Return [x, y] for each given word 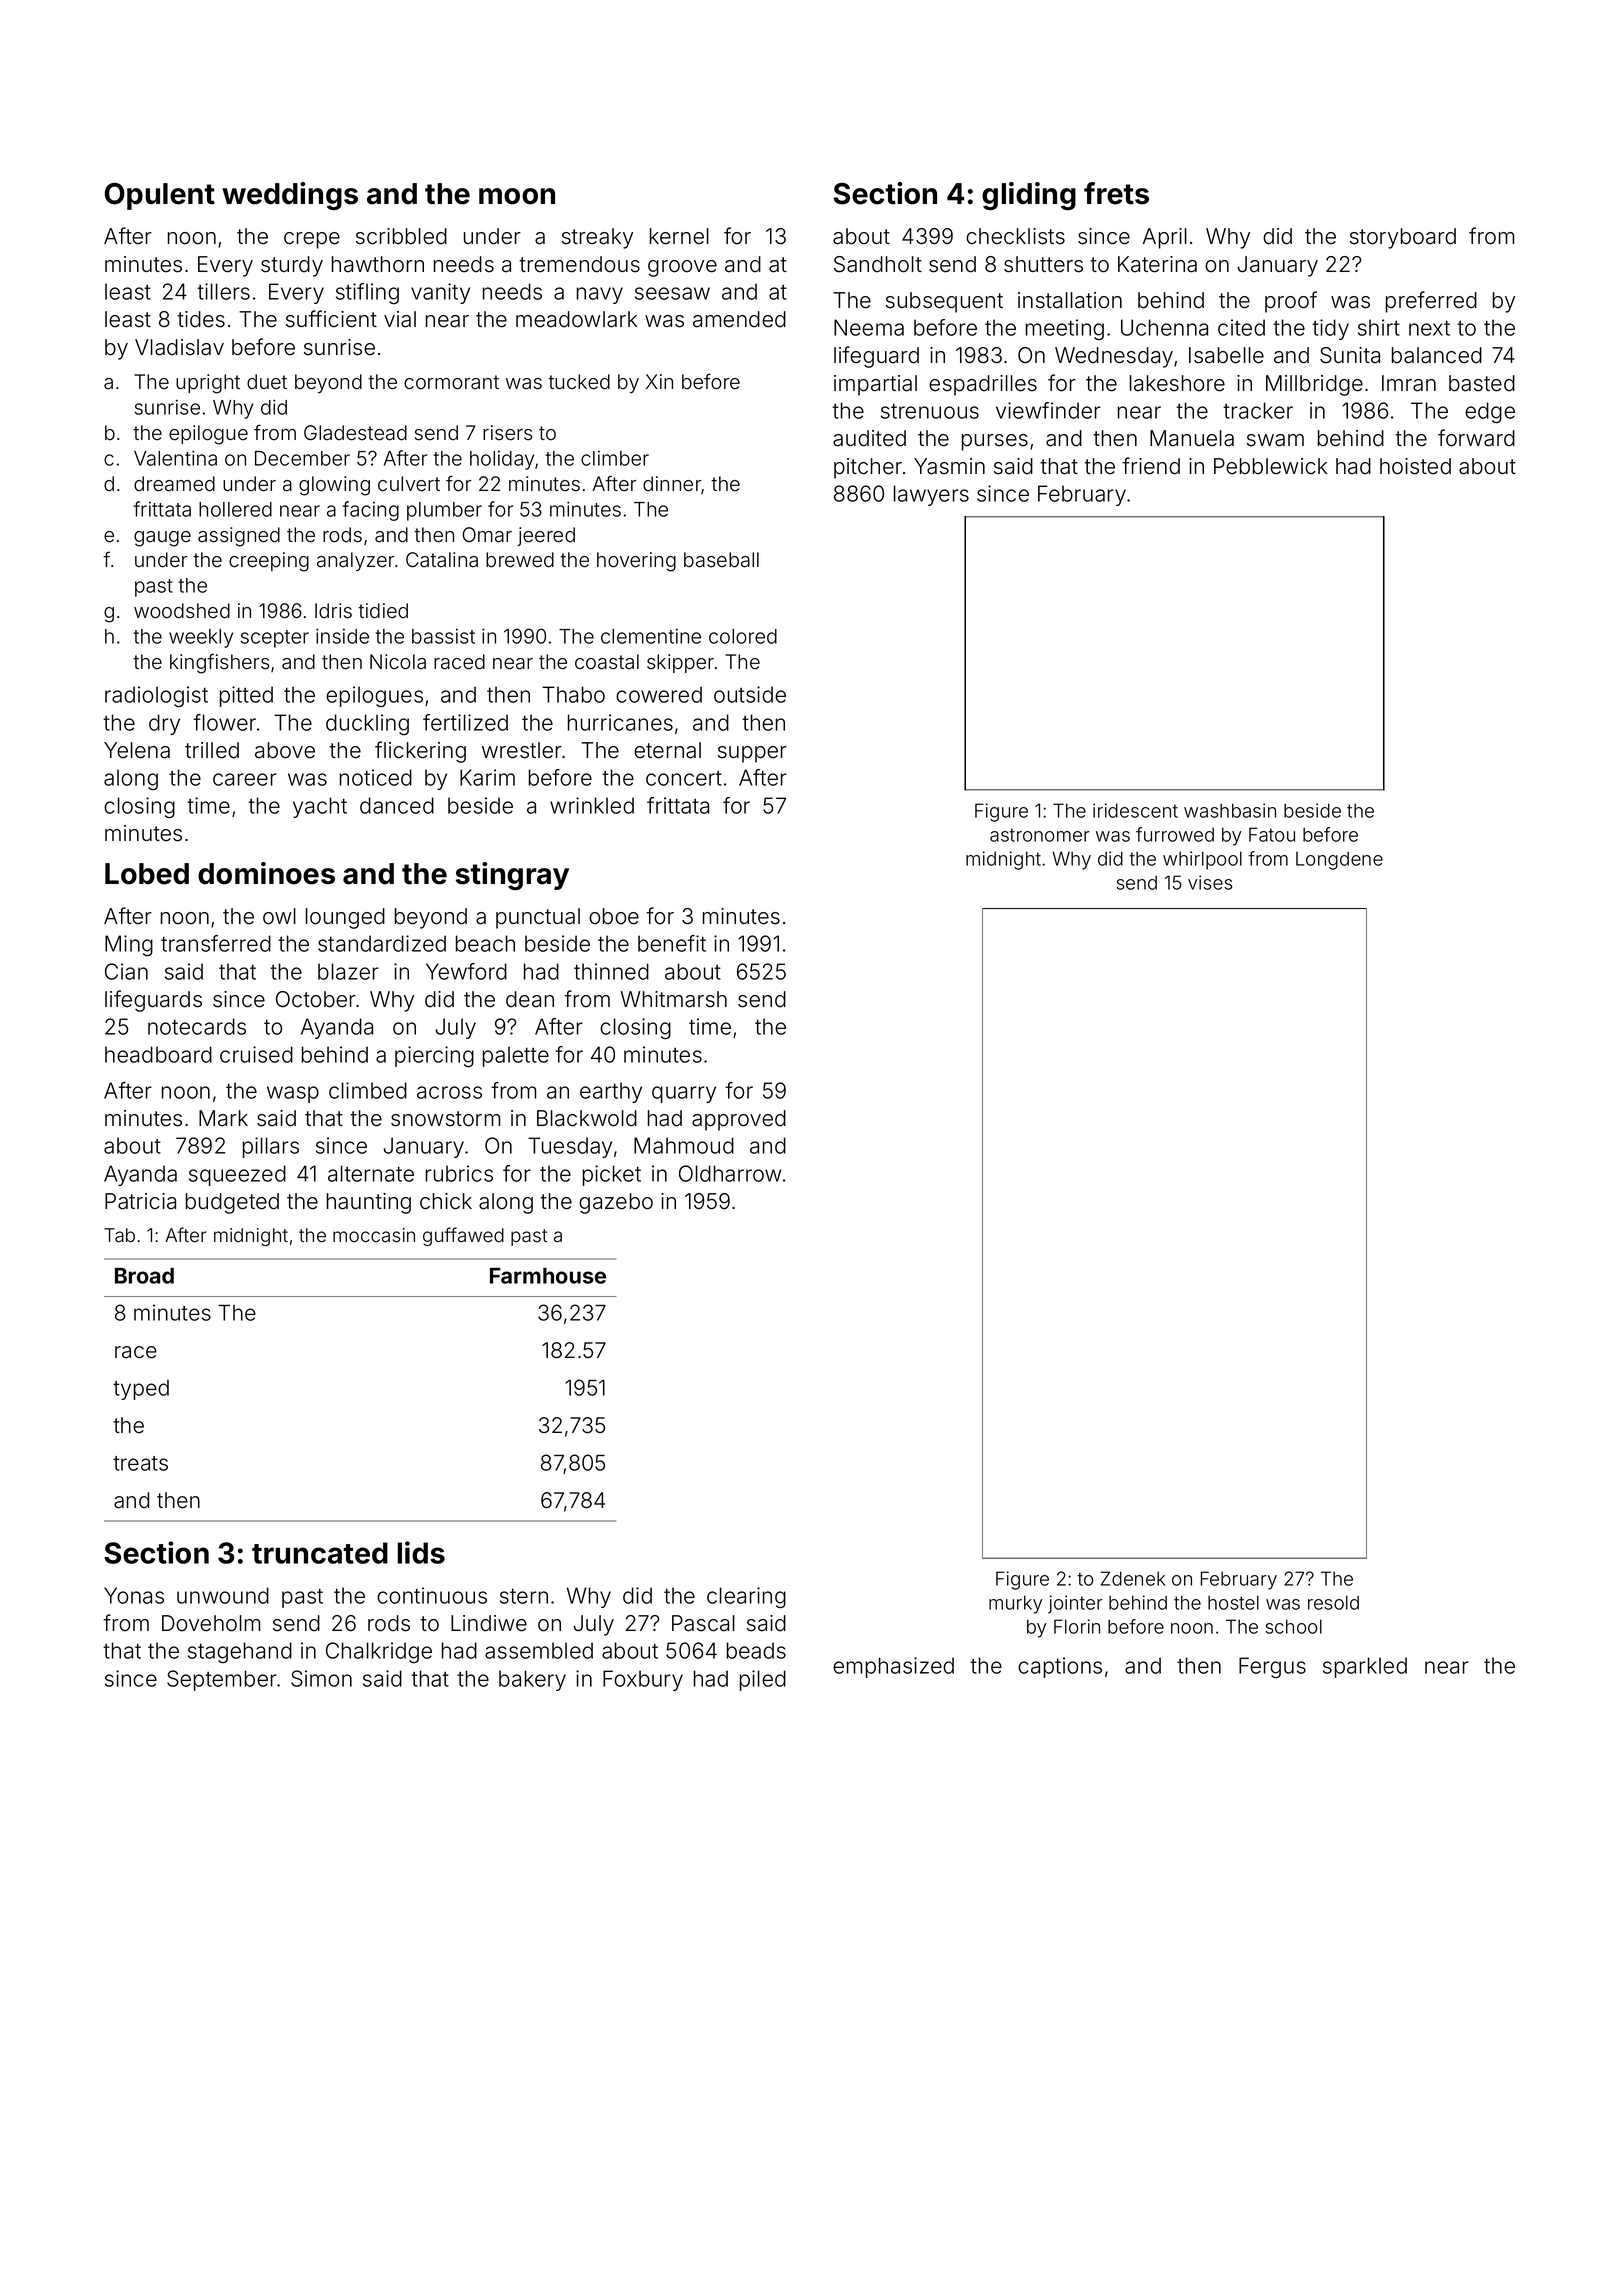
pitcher [868, 468]
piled [763, 1680]
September [222, 1680]
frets [1116, 193]
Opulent [160, 196]
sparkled [1365, 1667]
